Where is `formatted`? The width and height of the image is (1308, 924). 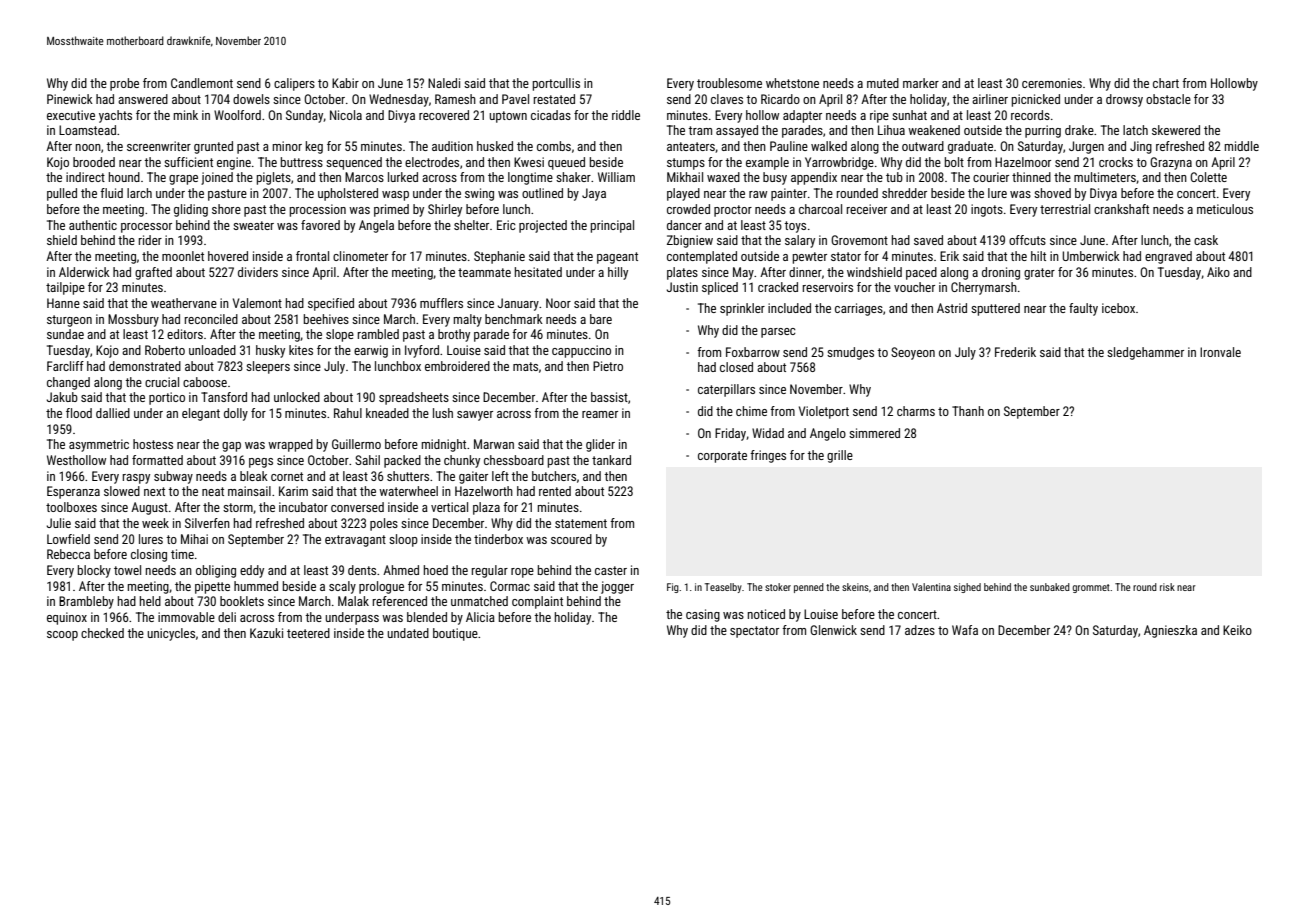
formatted is located at coordinates (157, 460).
